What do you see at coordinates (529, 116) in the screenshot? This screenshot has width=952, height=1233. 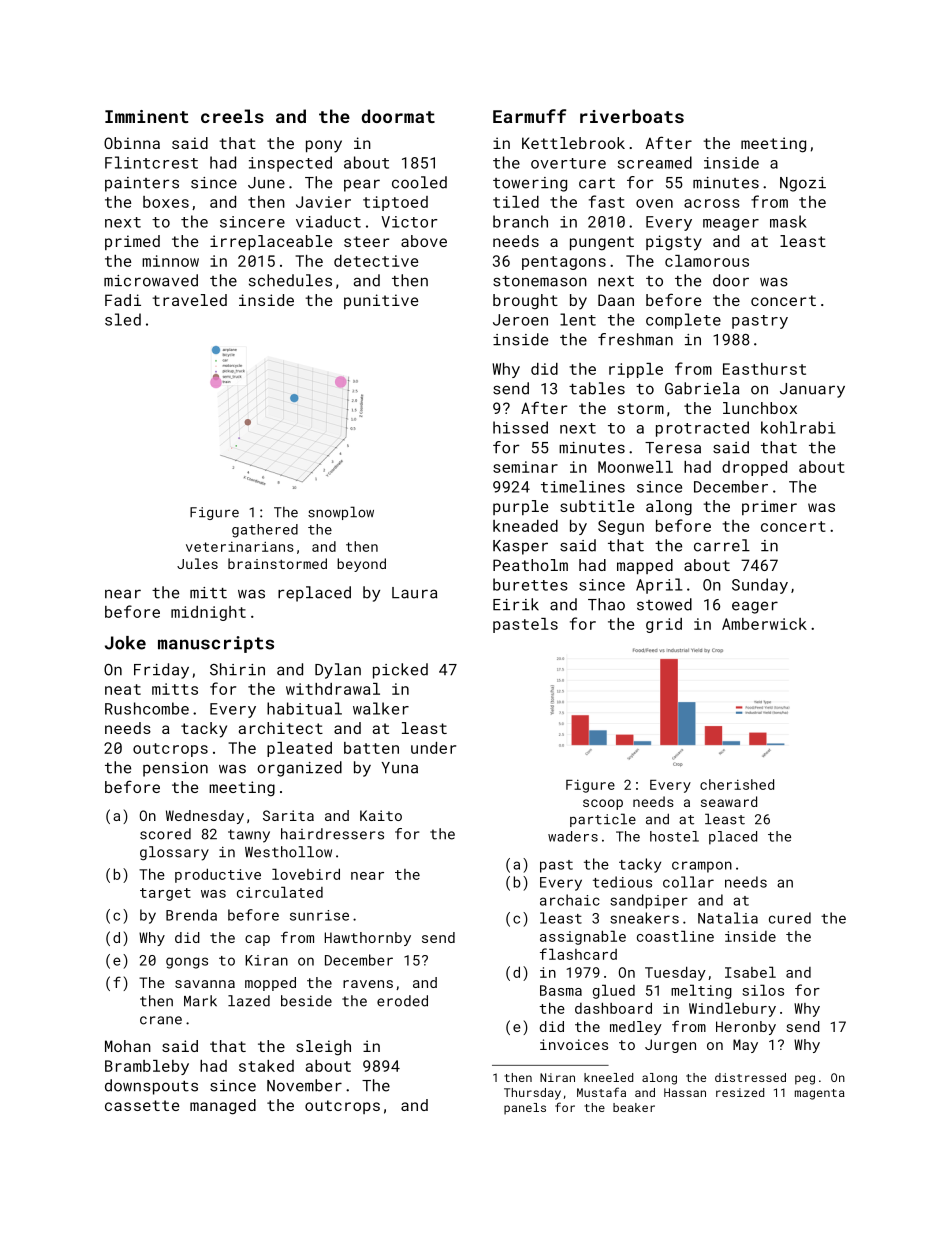 I see `Earmuff` at bounding box center [529, 116].
